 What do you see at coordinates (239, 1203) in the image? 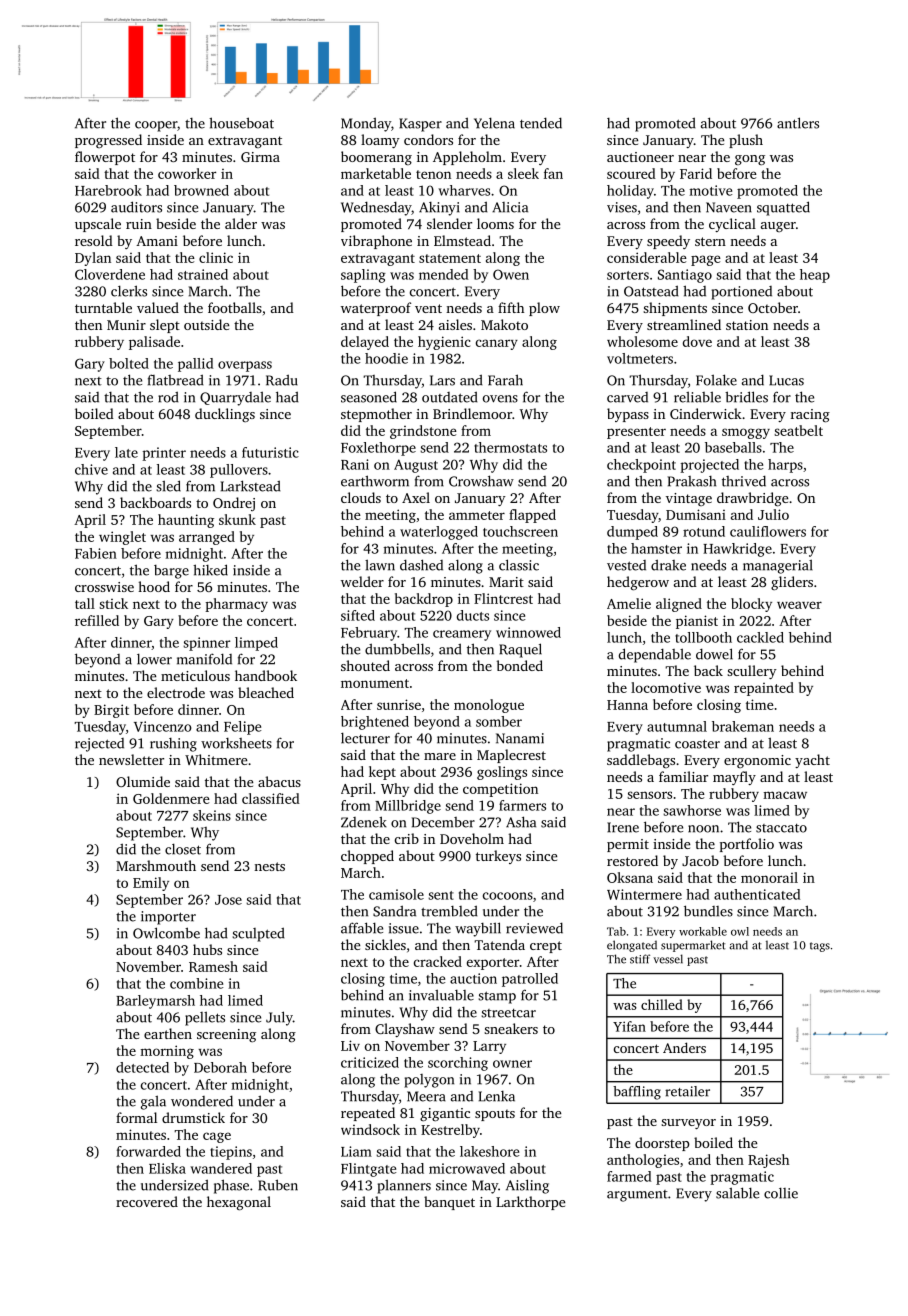
I see `hexagonal` at bounding box center [239, 1203].
